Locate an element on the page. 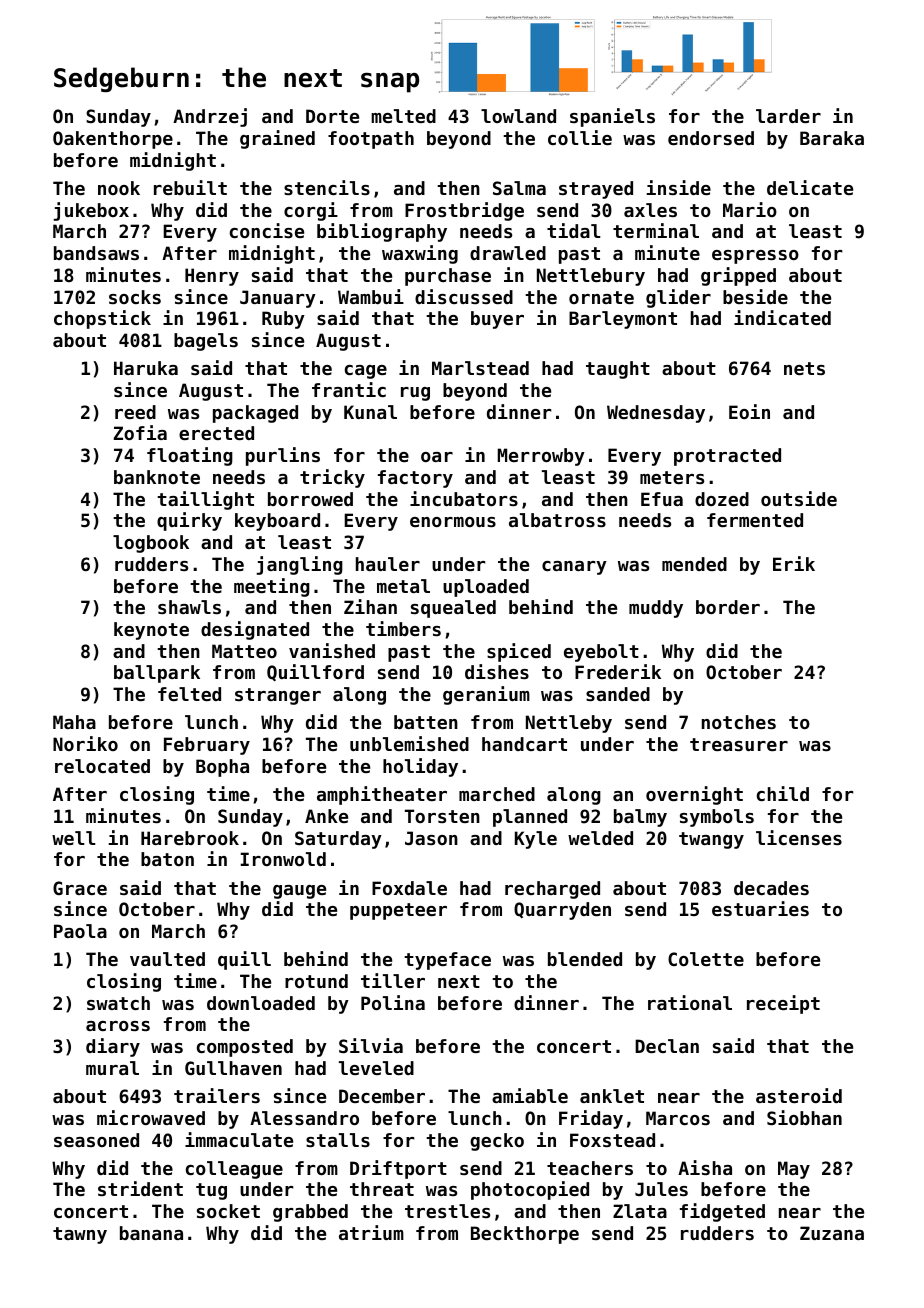  asteroid is located at coordinates (799, 1095).
